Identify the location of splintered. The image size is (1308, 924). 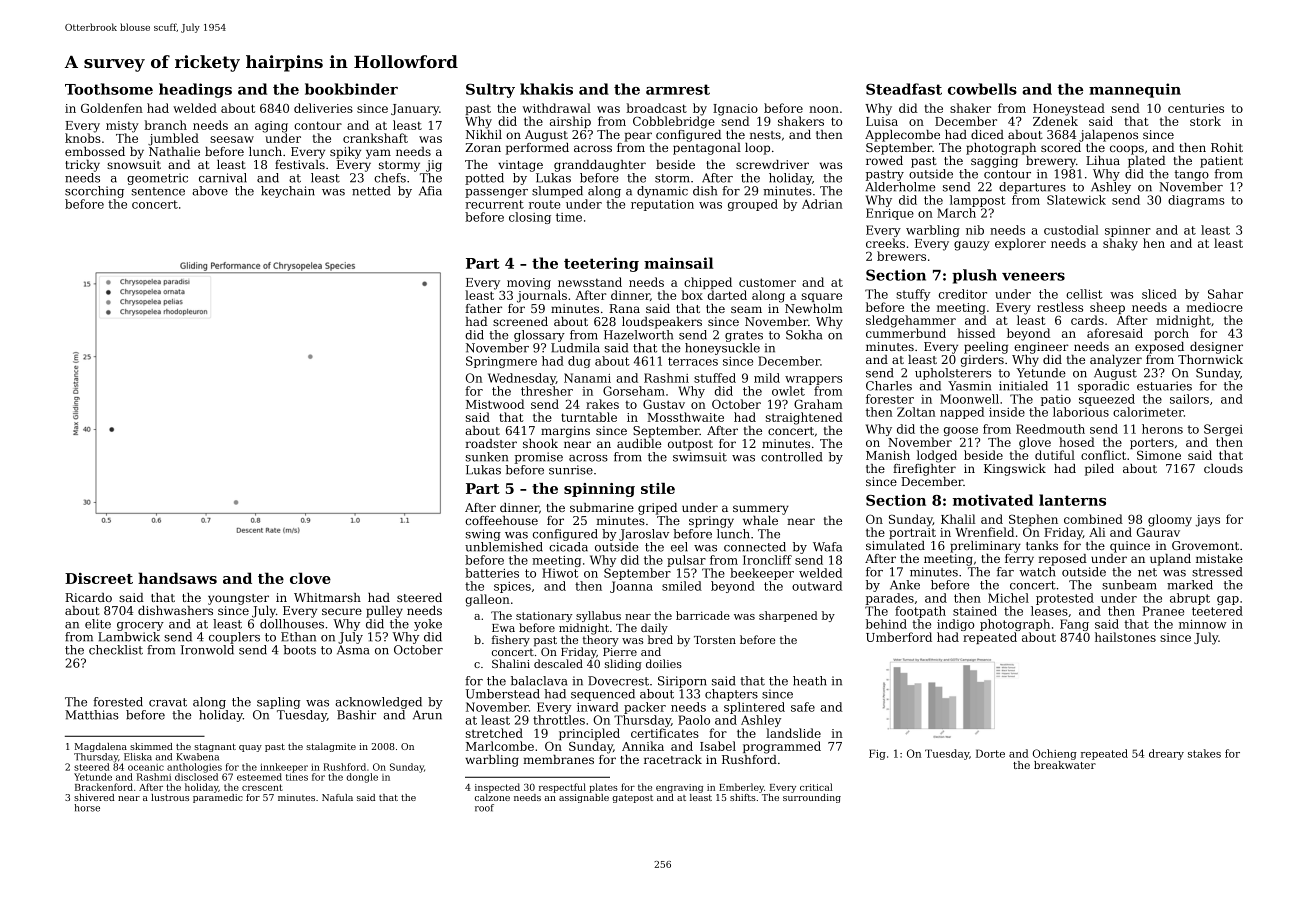
(754, 708).
